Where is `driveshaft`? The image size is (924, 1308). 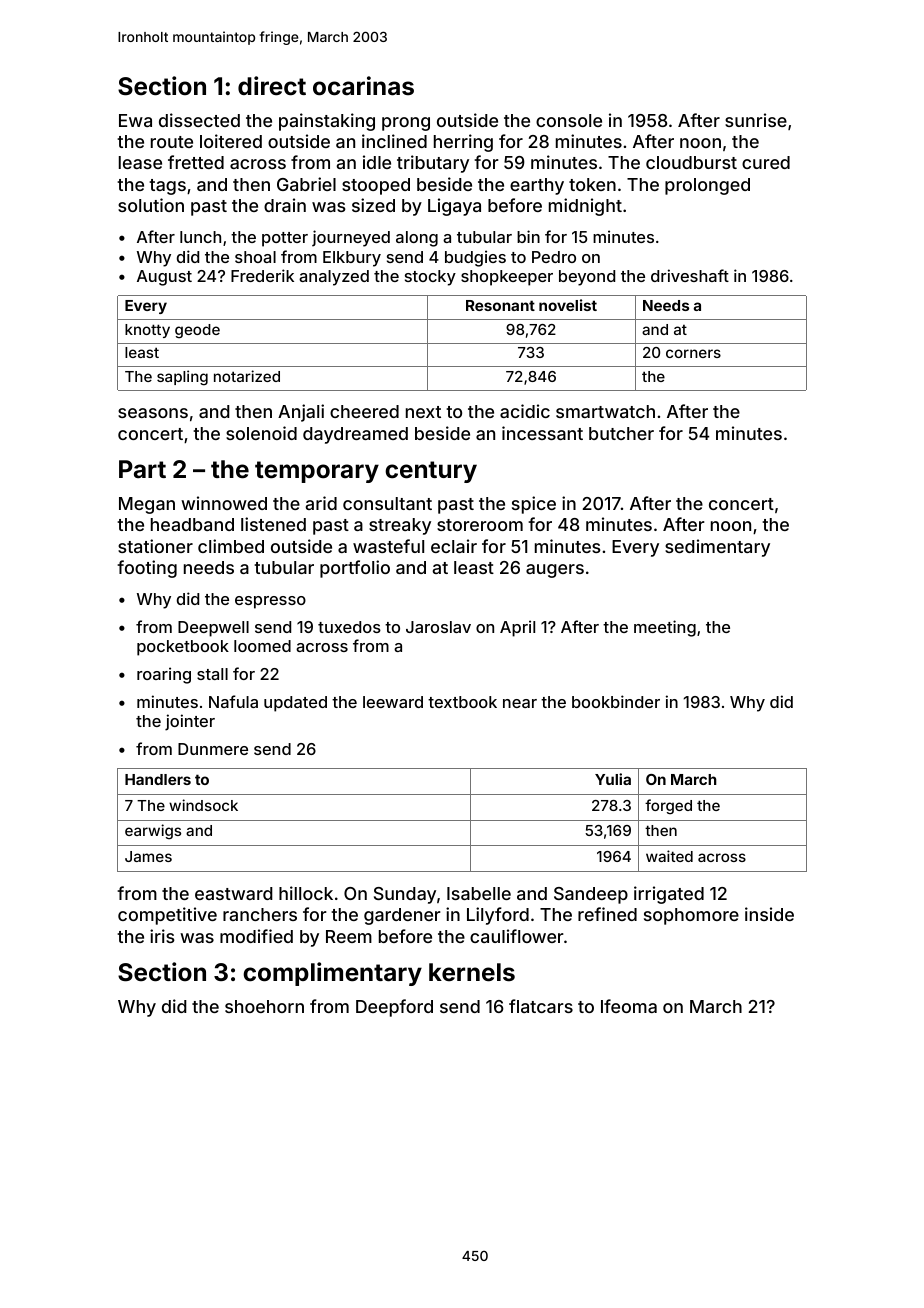 driveshaft is located at coordinates (690, 275).
